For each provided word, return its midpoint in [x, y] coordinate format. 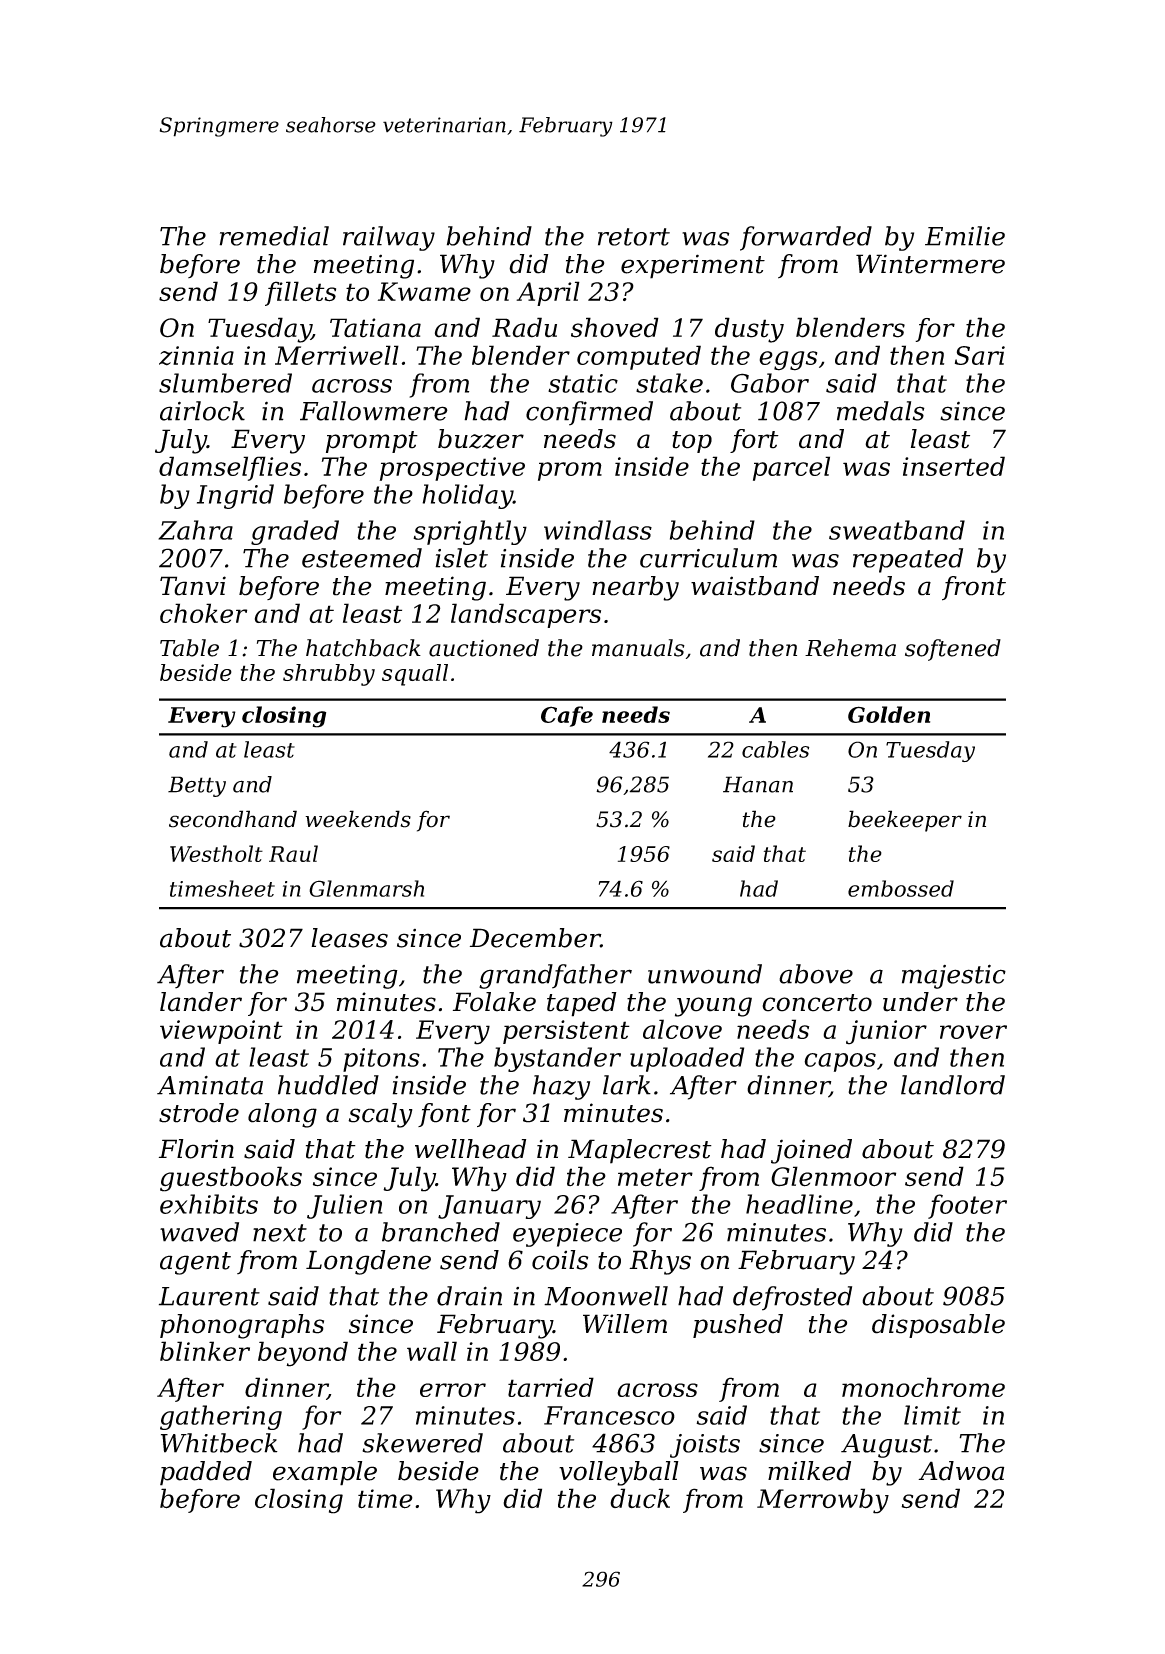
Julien [344, 1206]
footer [967, 1206]
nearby [635, 588]
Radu [524, 327]
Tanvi [193, 586]
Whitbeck [219, 1443]
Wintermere [930, 264]
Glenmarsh [366, 888]
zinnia [196, 356]
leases [349, 938]
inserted [954, 466]
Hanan [758, 784]
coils [560, 1260]
